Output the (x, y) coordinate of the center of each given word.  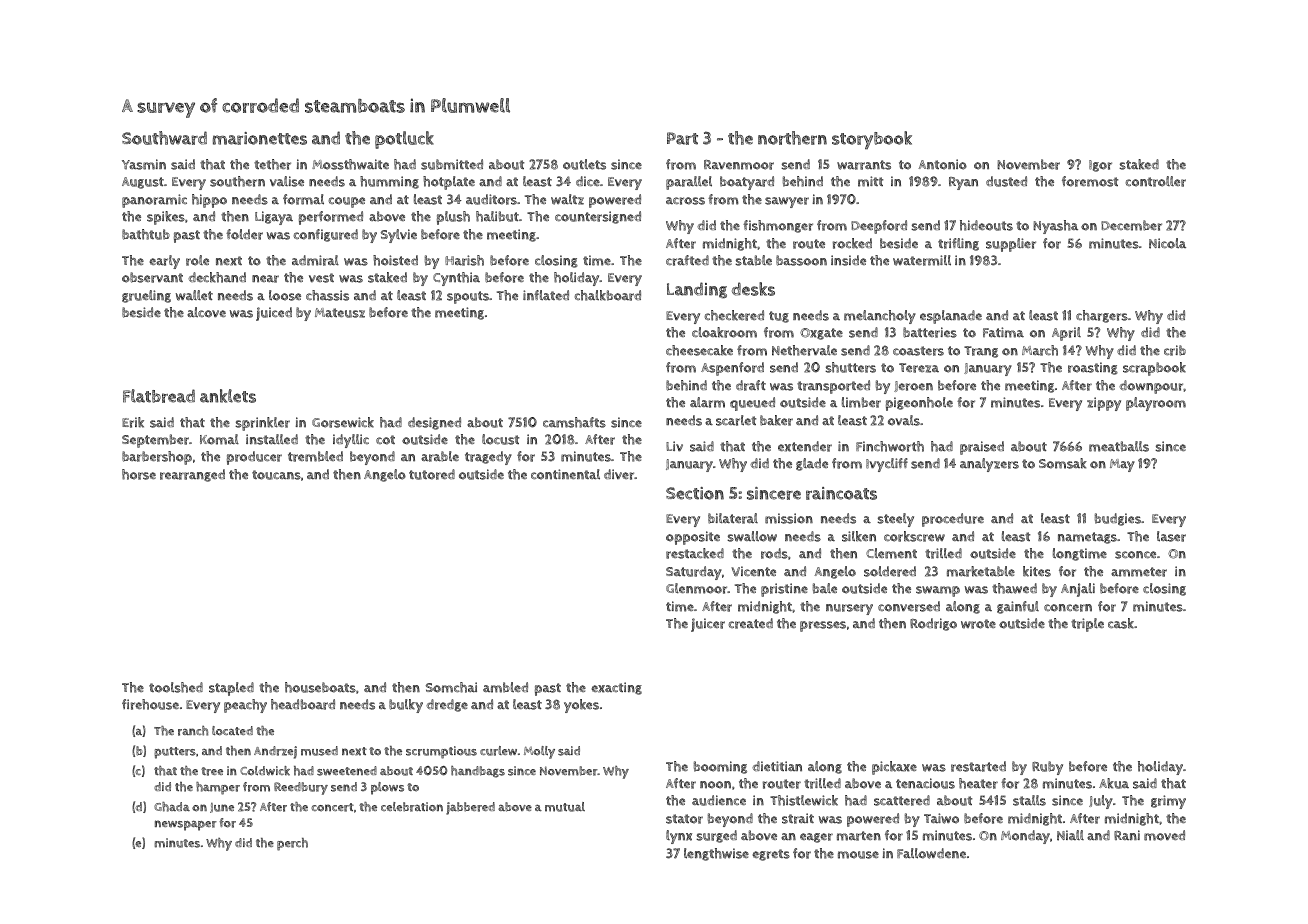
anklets (228, 396)
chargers (1102, 316)
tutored (432, 474)
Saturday (694, 573)
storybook (872, 140)
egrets (771, 855)
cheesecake (699, 350)
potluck (404, 140)
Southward (164, 138)
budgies (1118, 519)
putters (175, 753)
